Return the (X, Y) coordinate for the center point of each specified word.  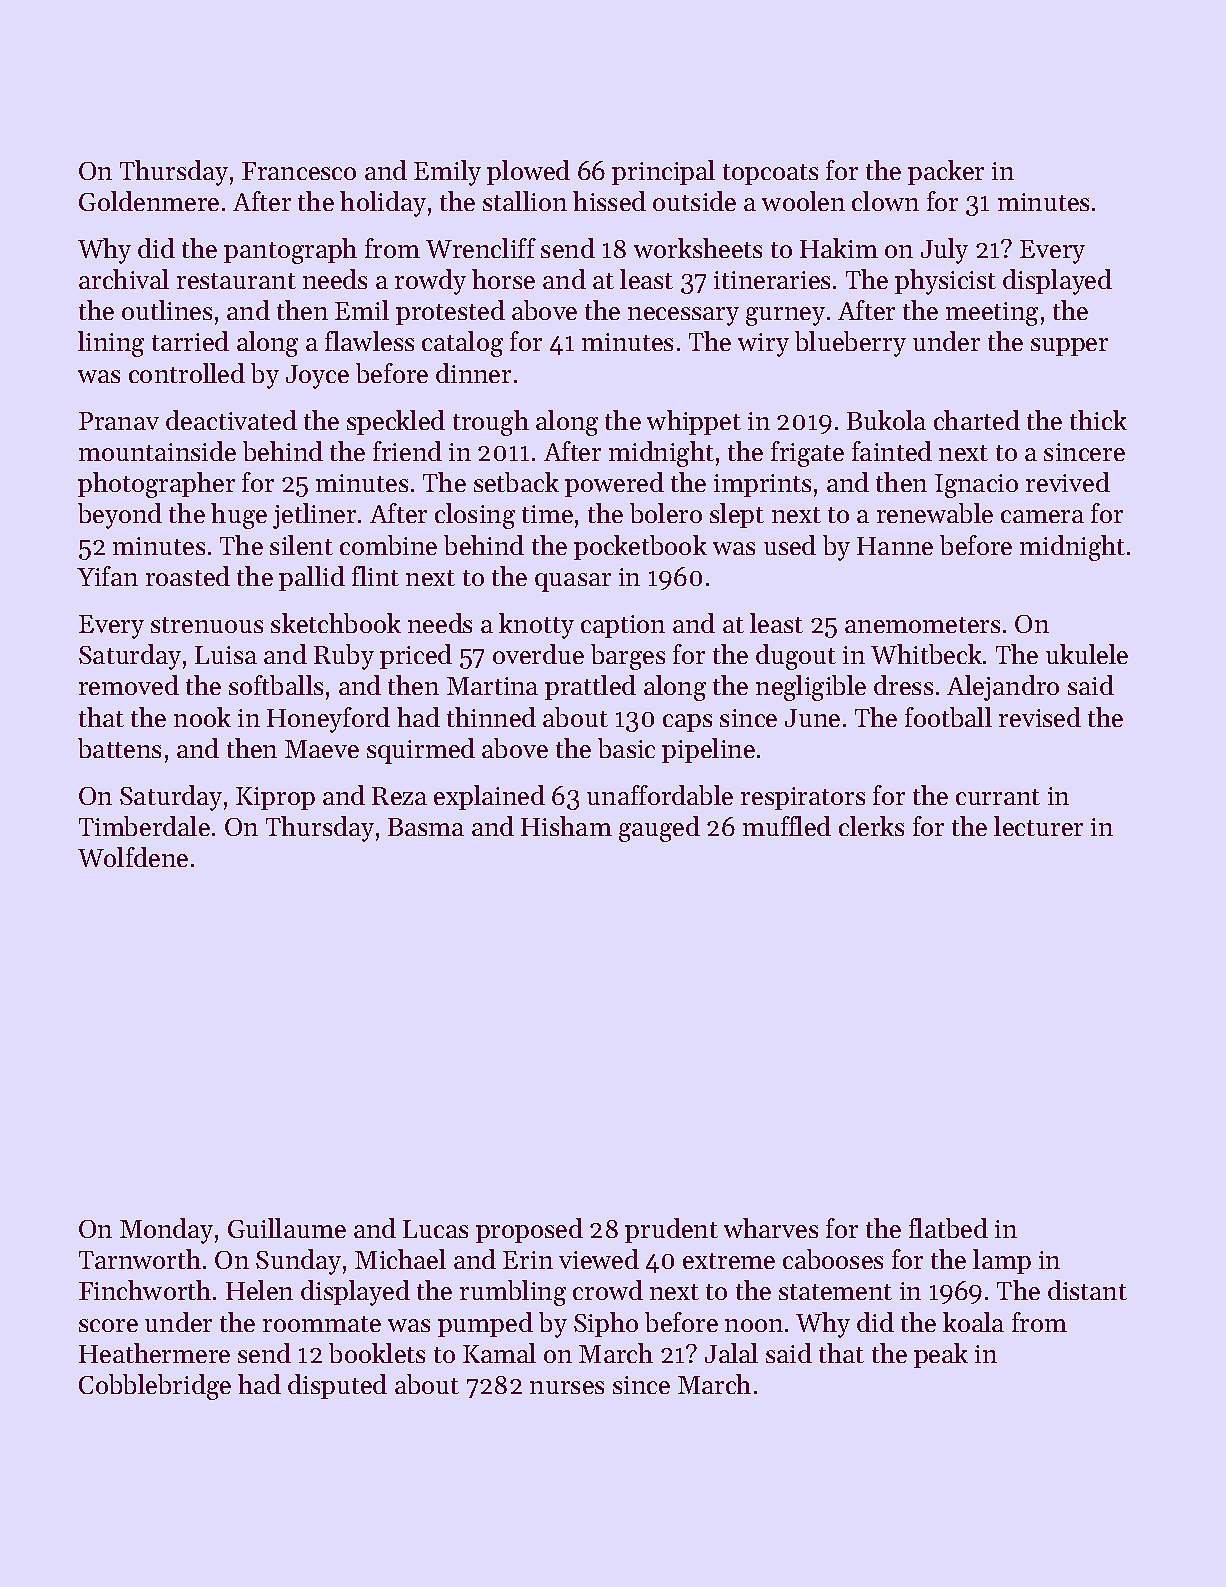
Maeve (322, 749)
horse (503, 279)
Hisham (566, 826)
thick (1098, 420)
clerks (871, 826)
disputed (337, 1386)
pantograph (290, 251)
